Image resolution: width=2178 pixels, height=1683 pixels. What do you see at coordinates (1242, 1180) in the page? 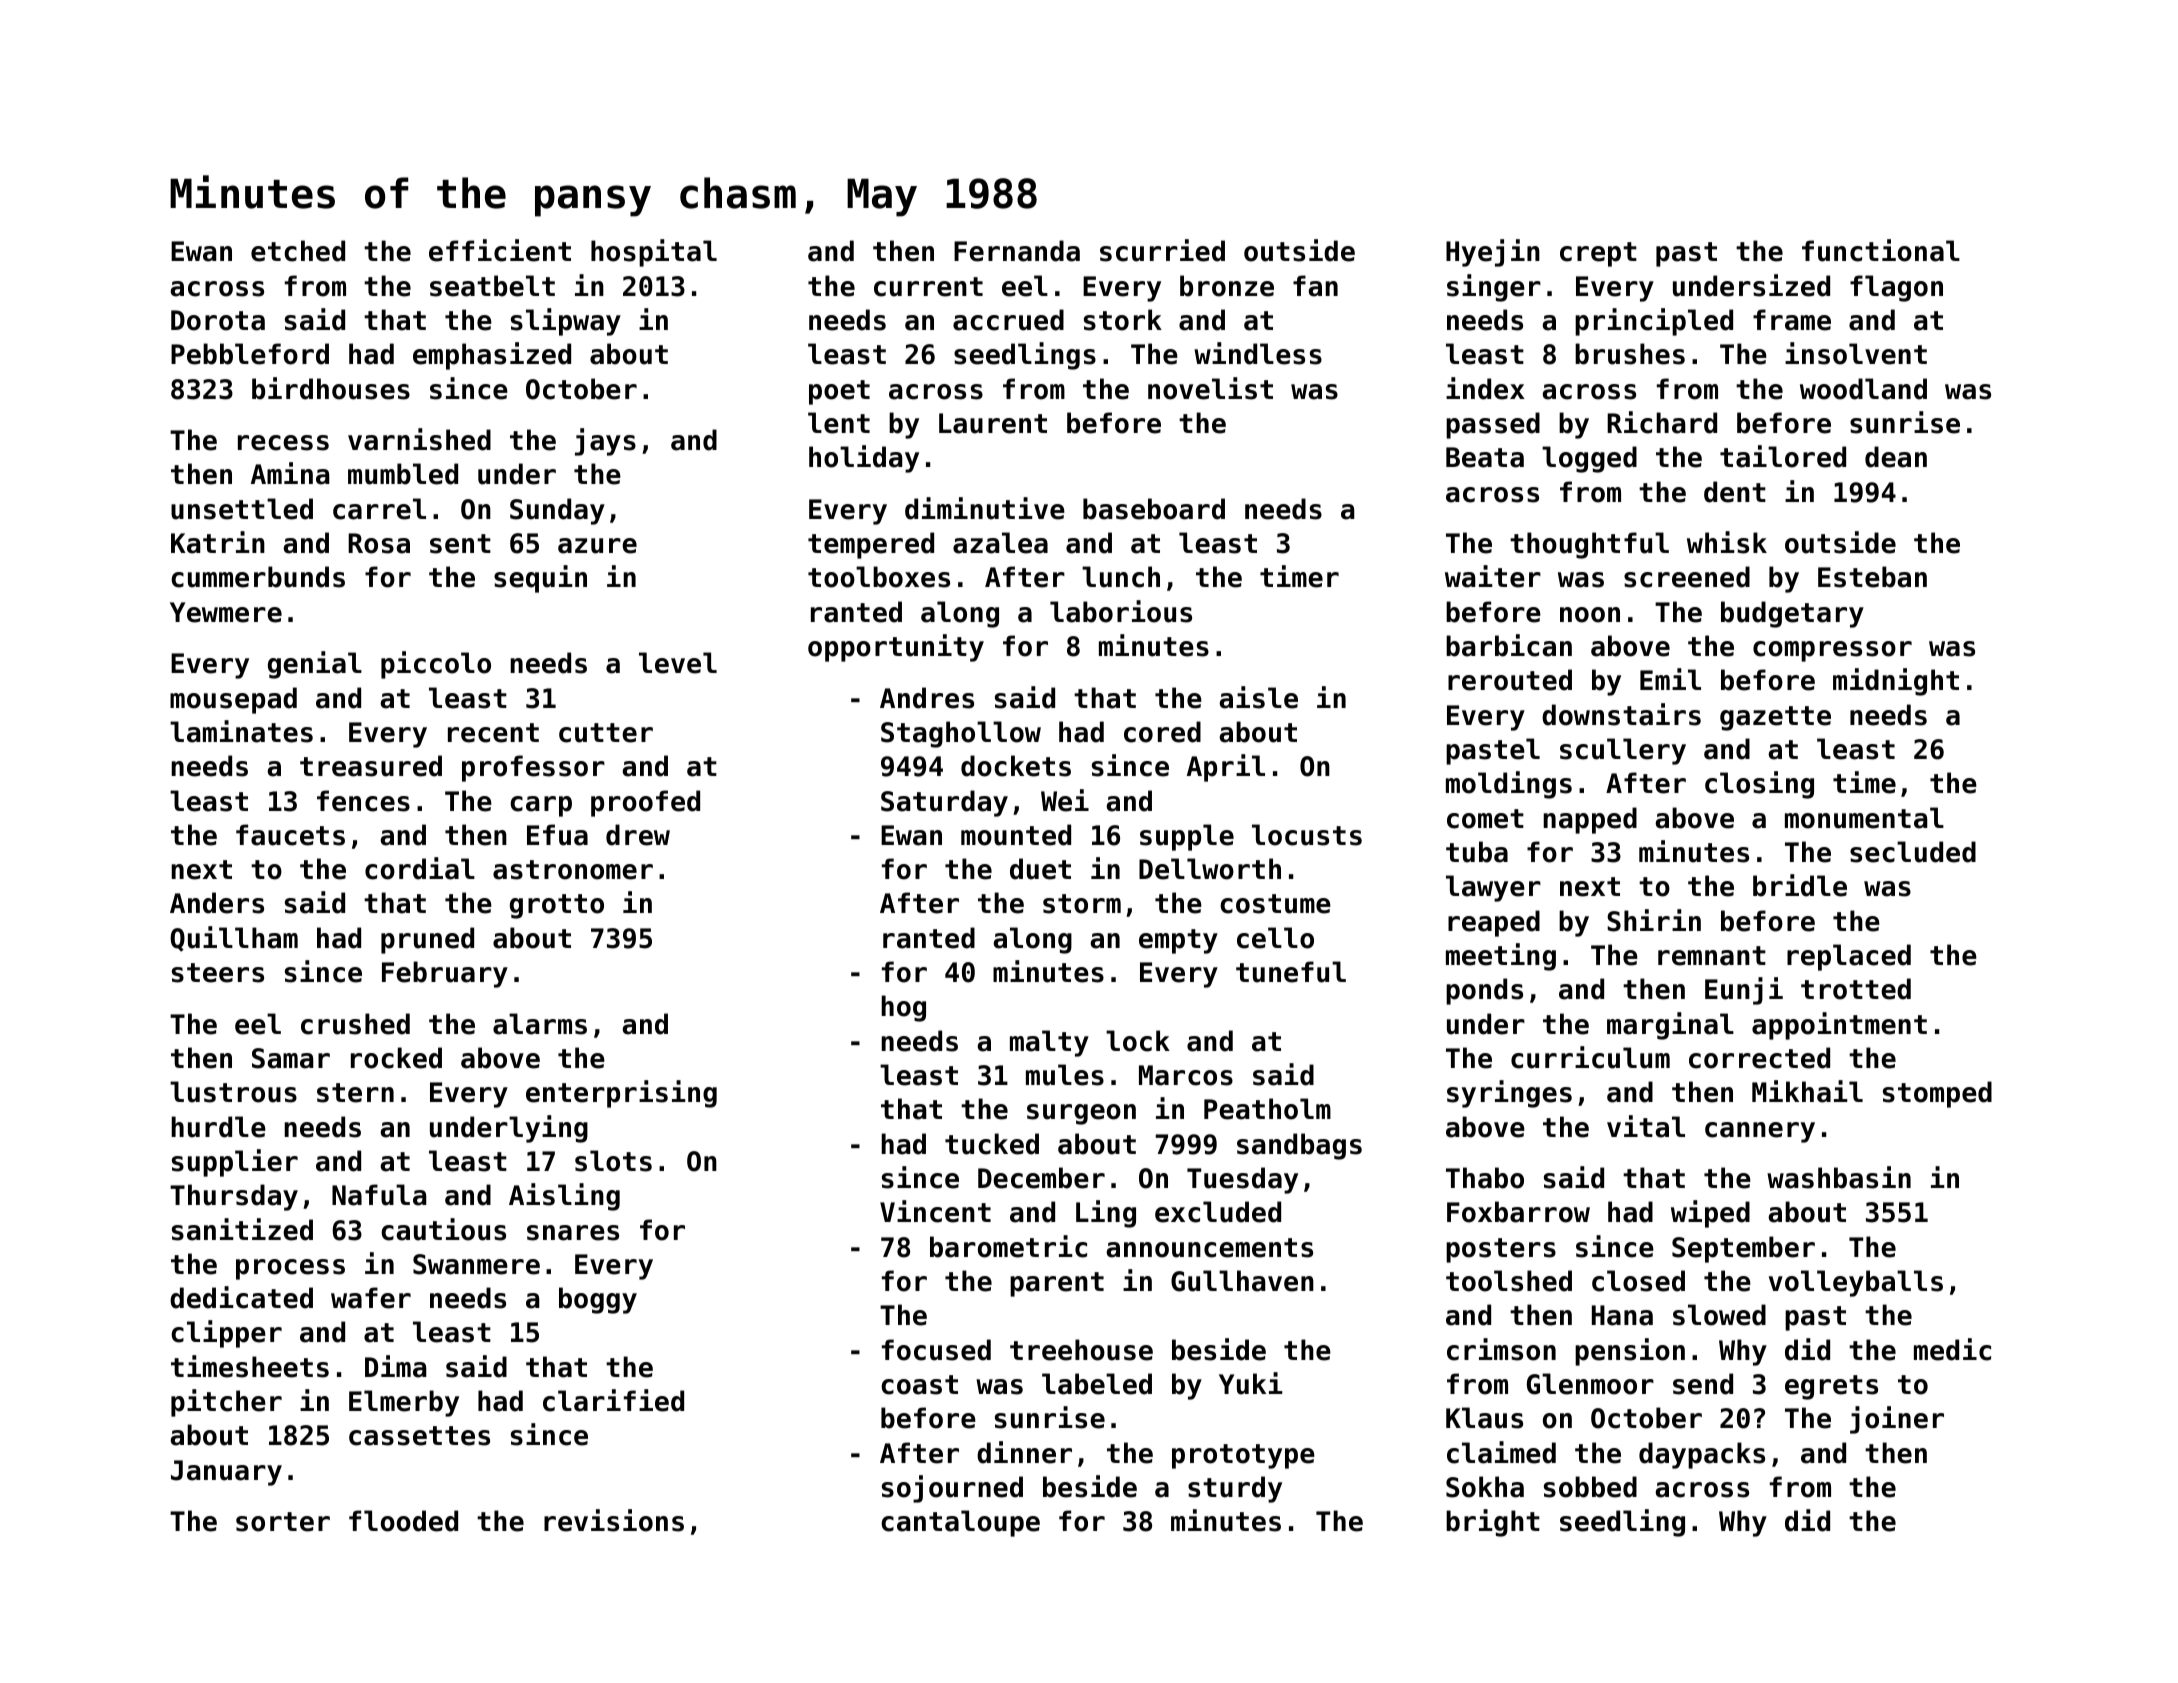
I see `Tuesday` at bounding box center [1242, 1180].
